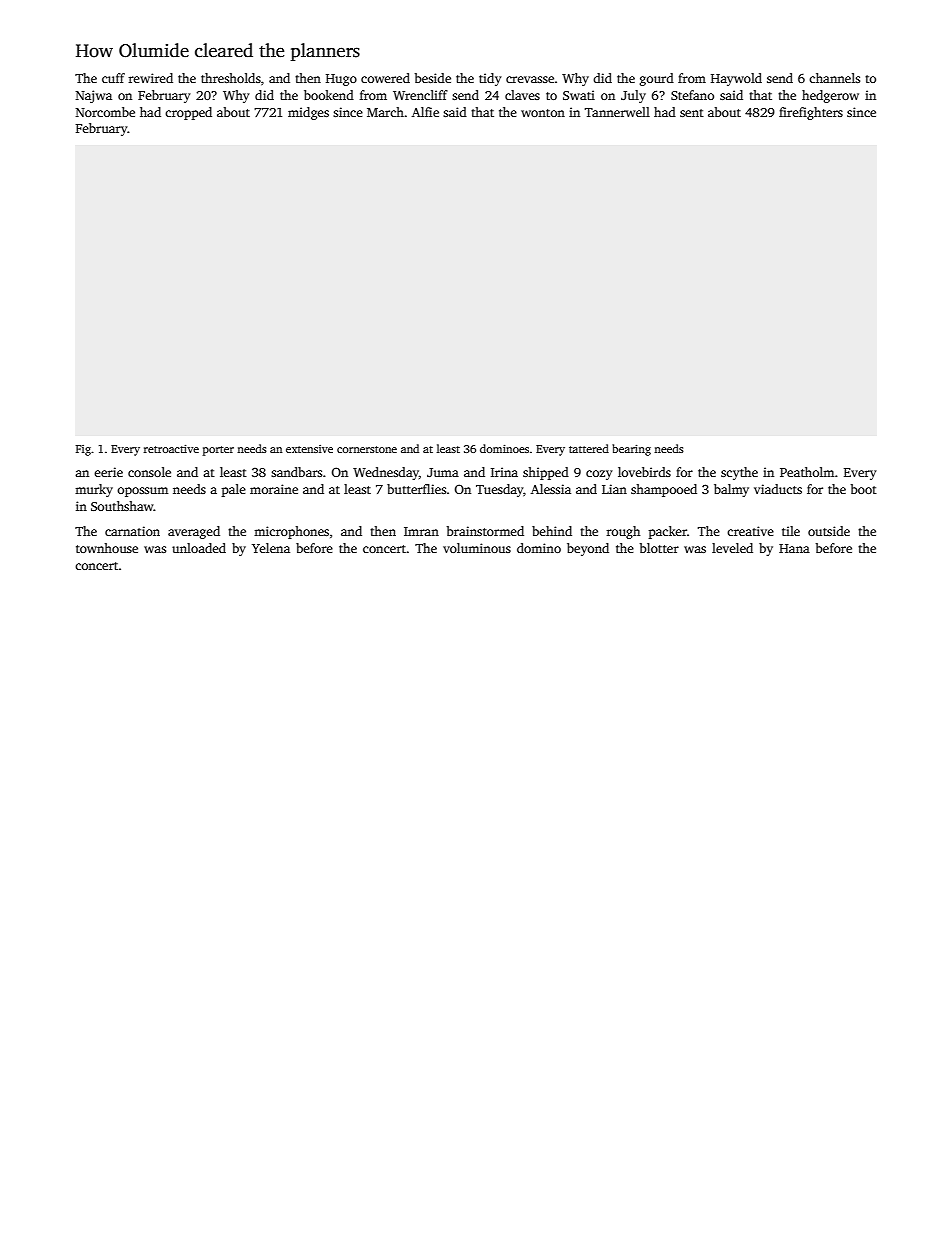  I want to click on cropped, so click(188, 113).
